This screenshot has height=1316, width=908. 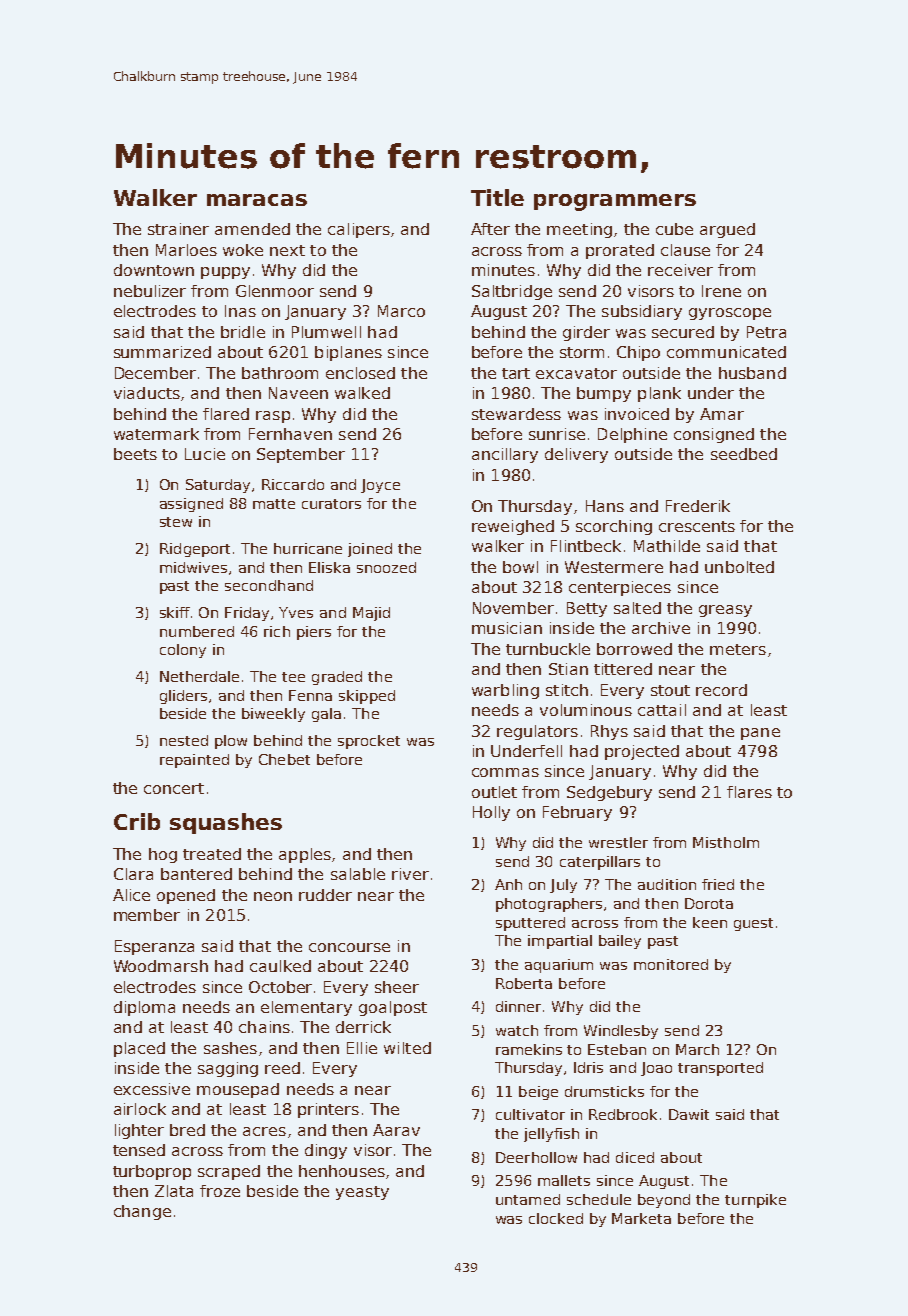 What do you see at coordinates (199, 676) in the screenshot?
I see `Netherdale` at bounding box center [199, 676].
